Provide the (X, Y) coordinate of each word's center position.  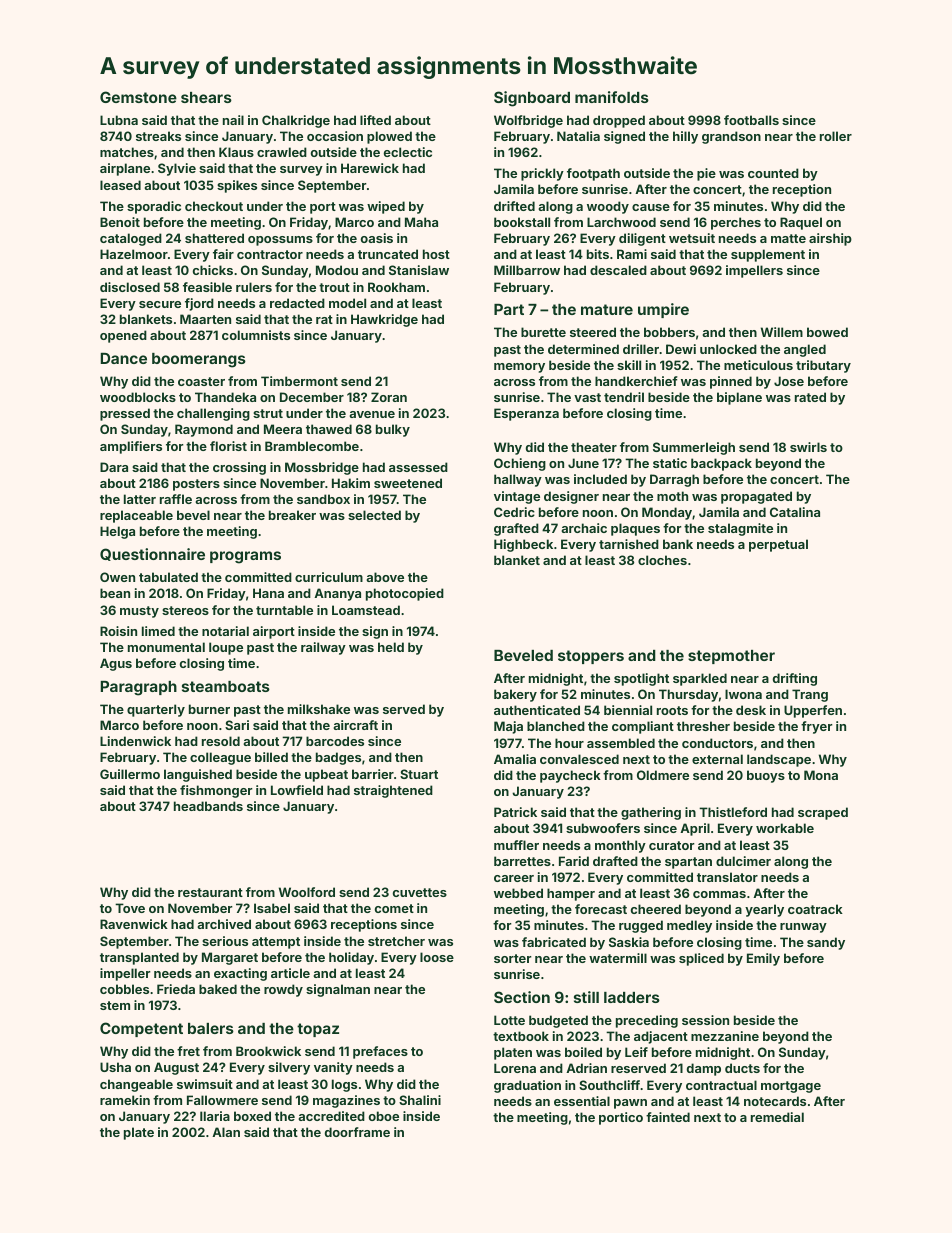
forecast (601, 909)
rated (810, 397)
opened (123, 336)
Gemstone (138, 97)
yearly (764, 910)
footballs (751, 120)
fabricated (554, 942)
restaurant (210, 892)
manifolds (612, 97)
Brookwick (268, 1051)
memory (519, 368)
